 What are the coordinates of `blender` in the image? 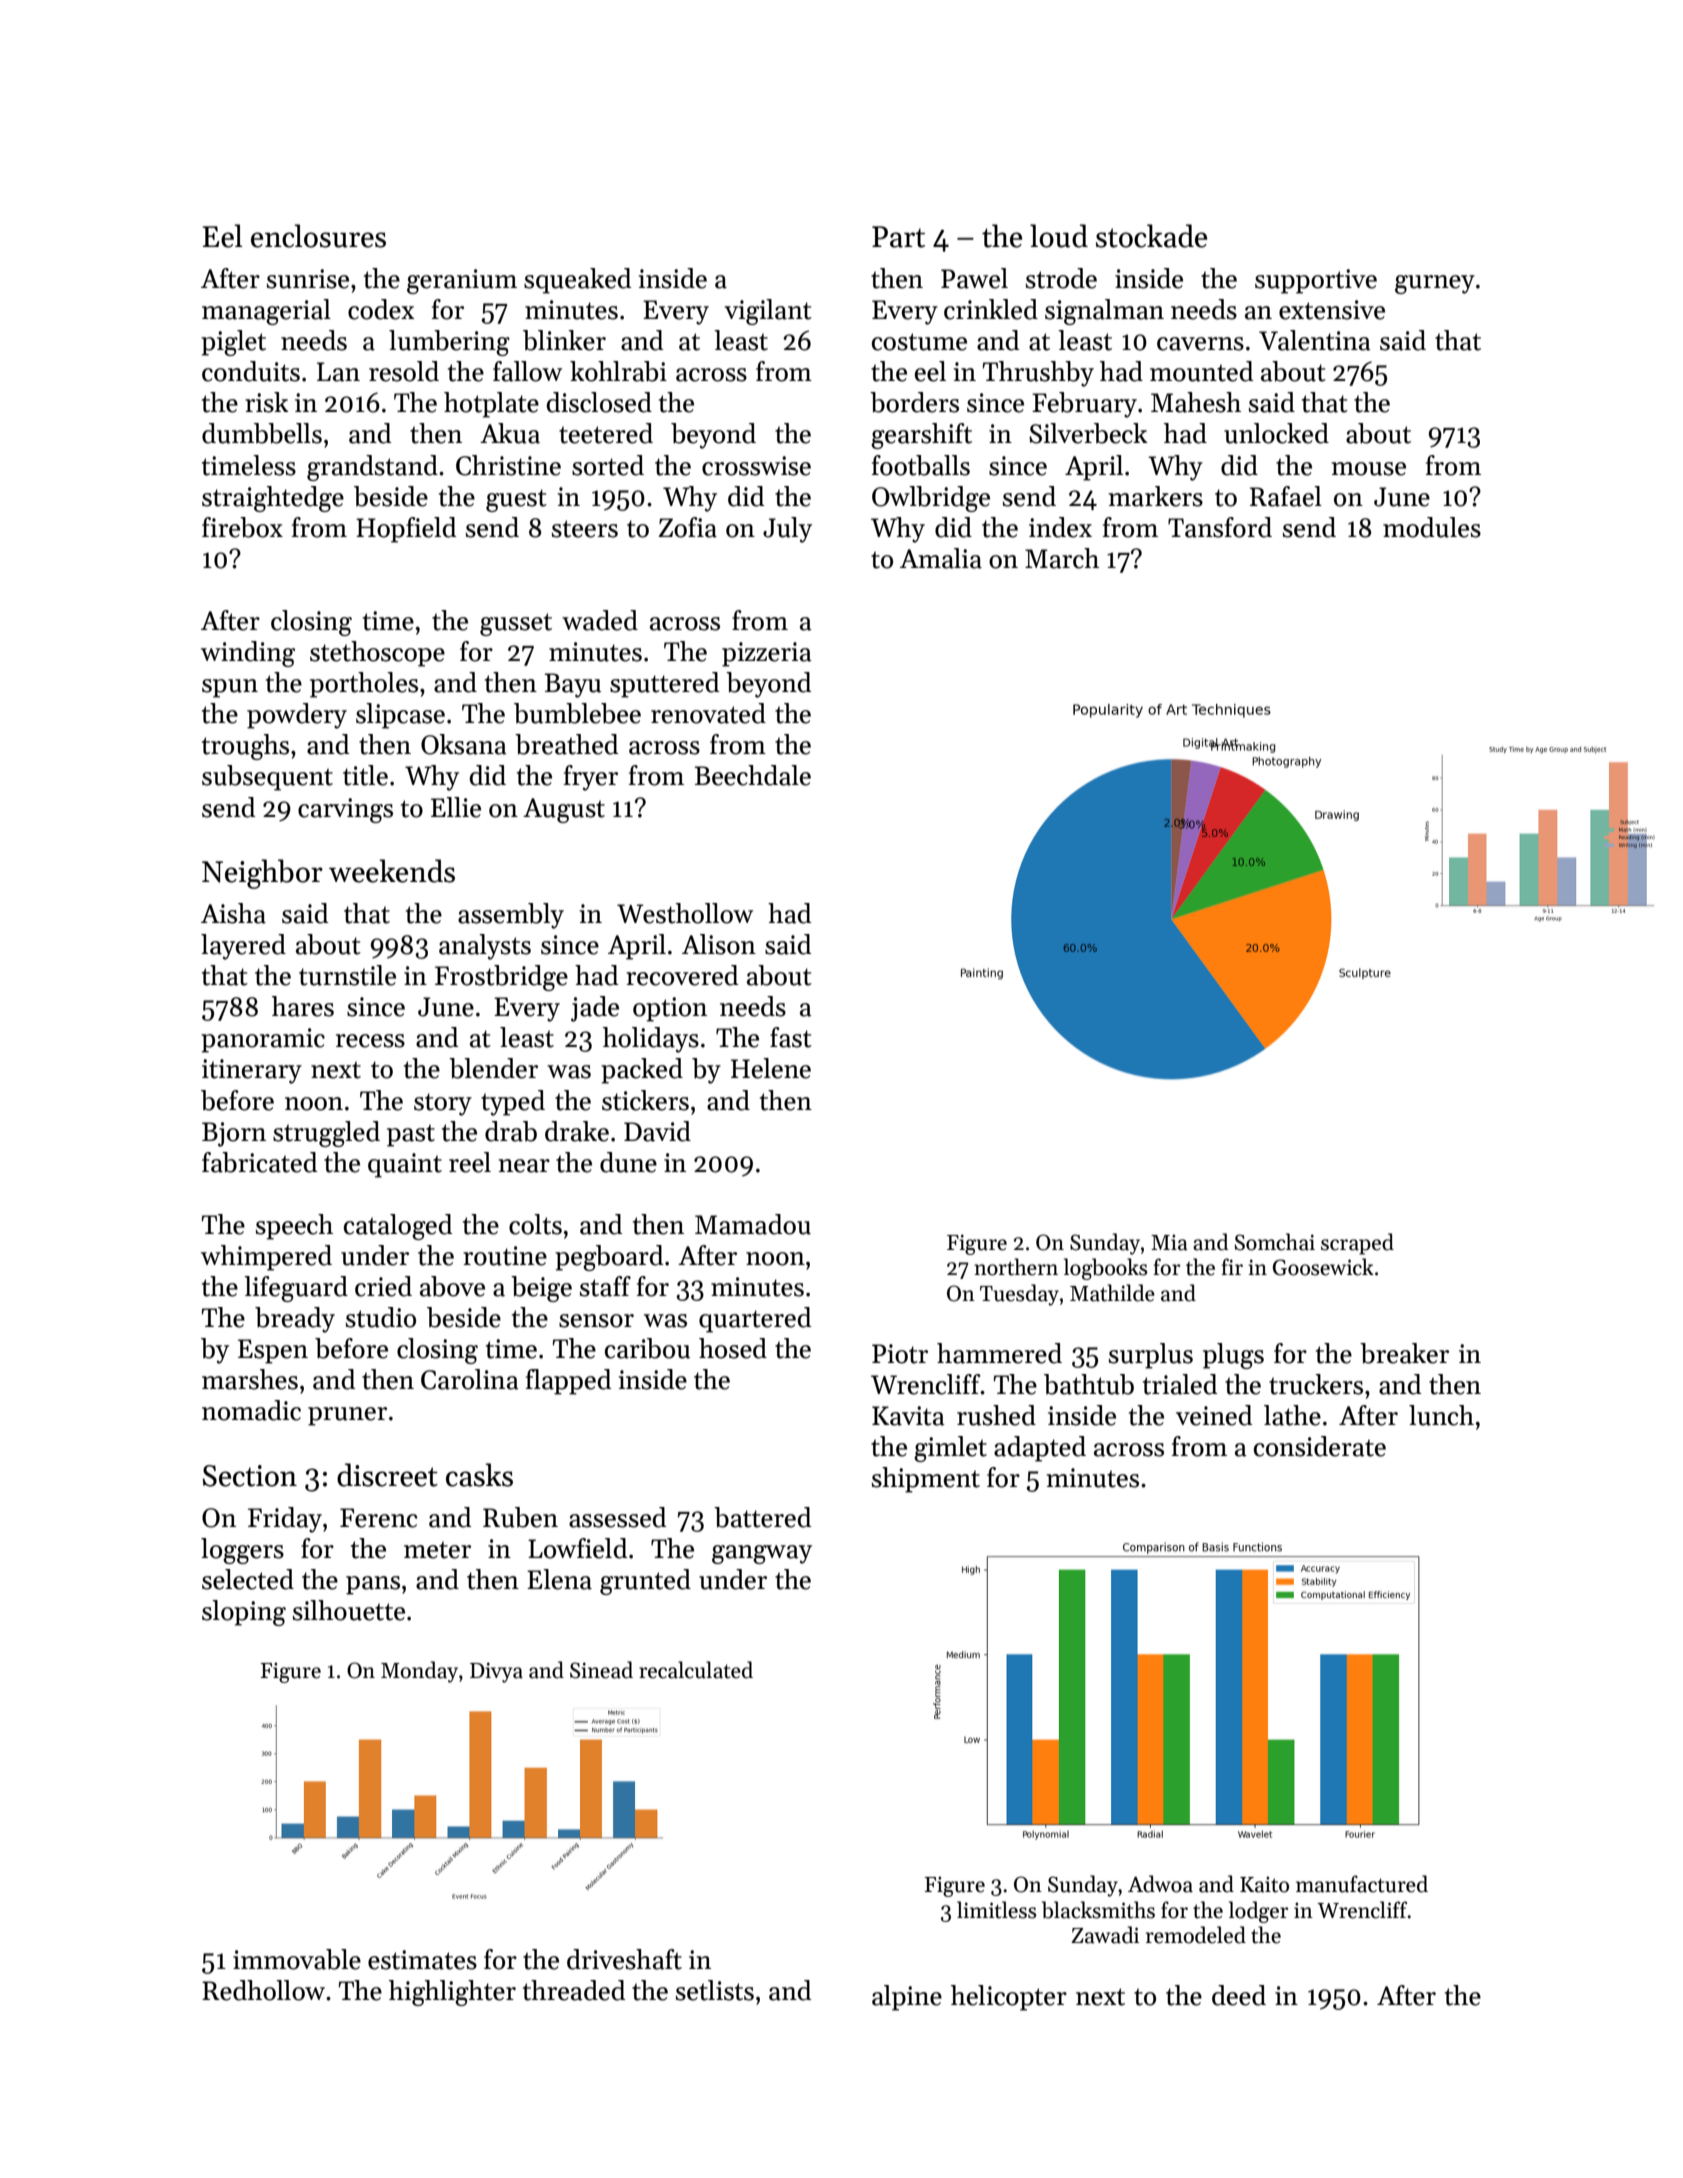 It's located at (493, 1068).
